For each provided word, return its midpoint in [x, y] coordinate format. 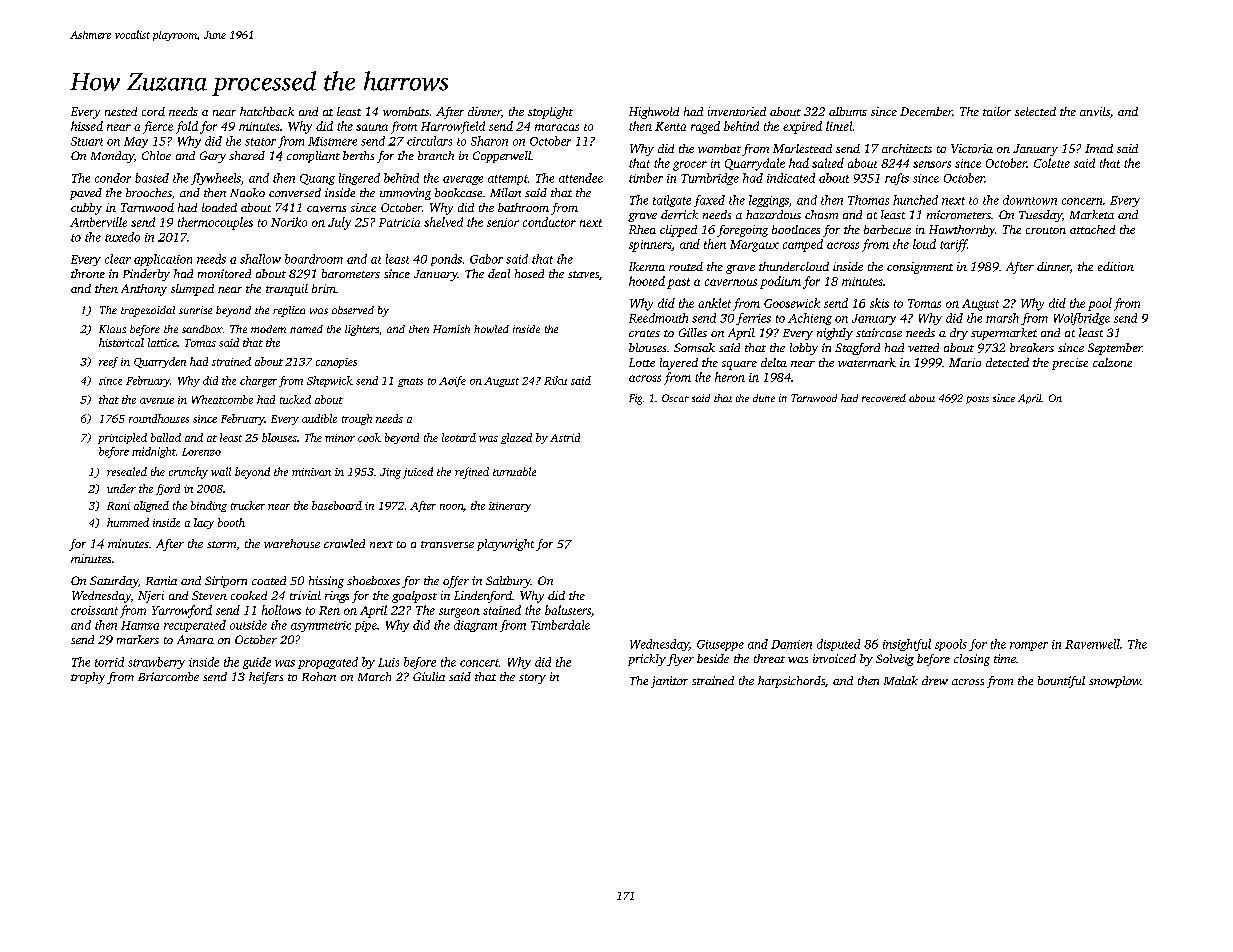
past [678, 283]
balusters [568, 610]
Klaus [112, 329]
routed [686, 266]
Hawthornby [962, 231]
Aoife [452, 381]
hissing [326, 582]
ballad [166, 437]
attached [1092, 229]
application [163, 260]
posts [977, 400]
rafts [897, 179]
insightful [907, 645]
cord [153, 111]
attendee [581, 178]
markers [138, 639]
